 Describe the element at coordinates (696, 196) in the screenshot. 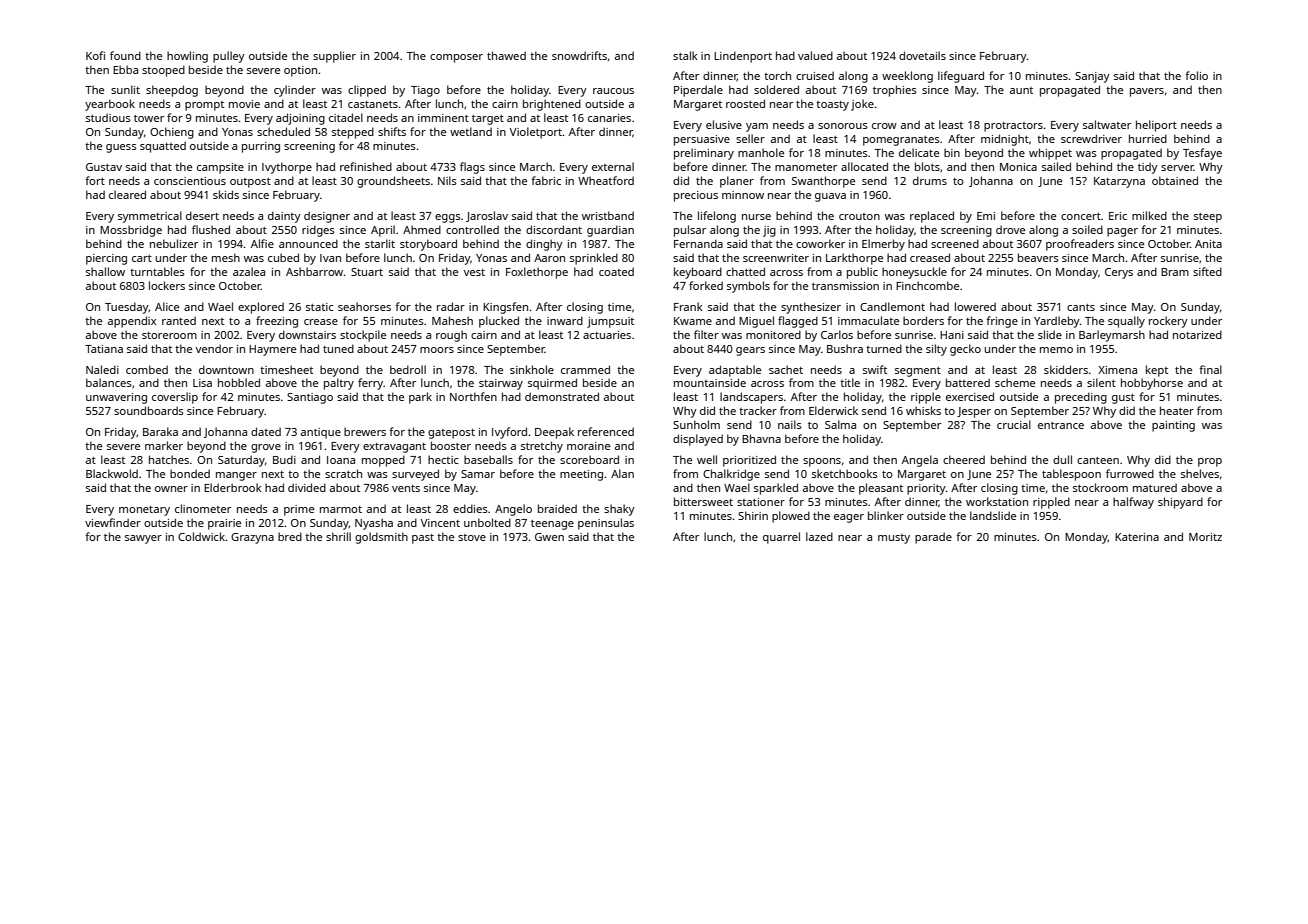

I see `precious` at that location.
